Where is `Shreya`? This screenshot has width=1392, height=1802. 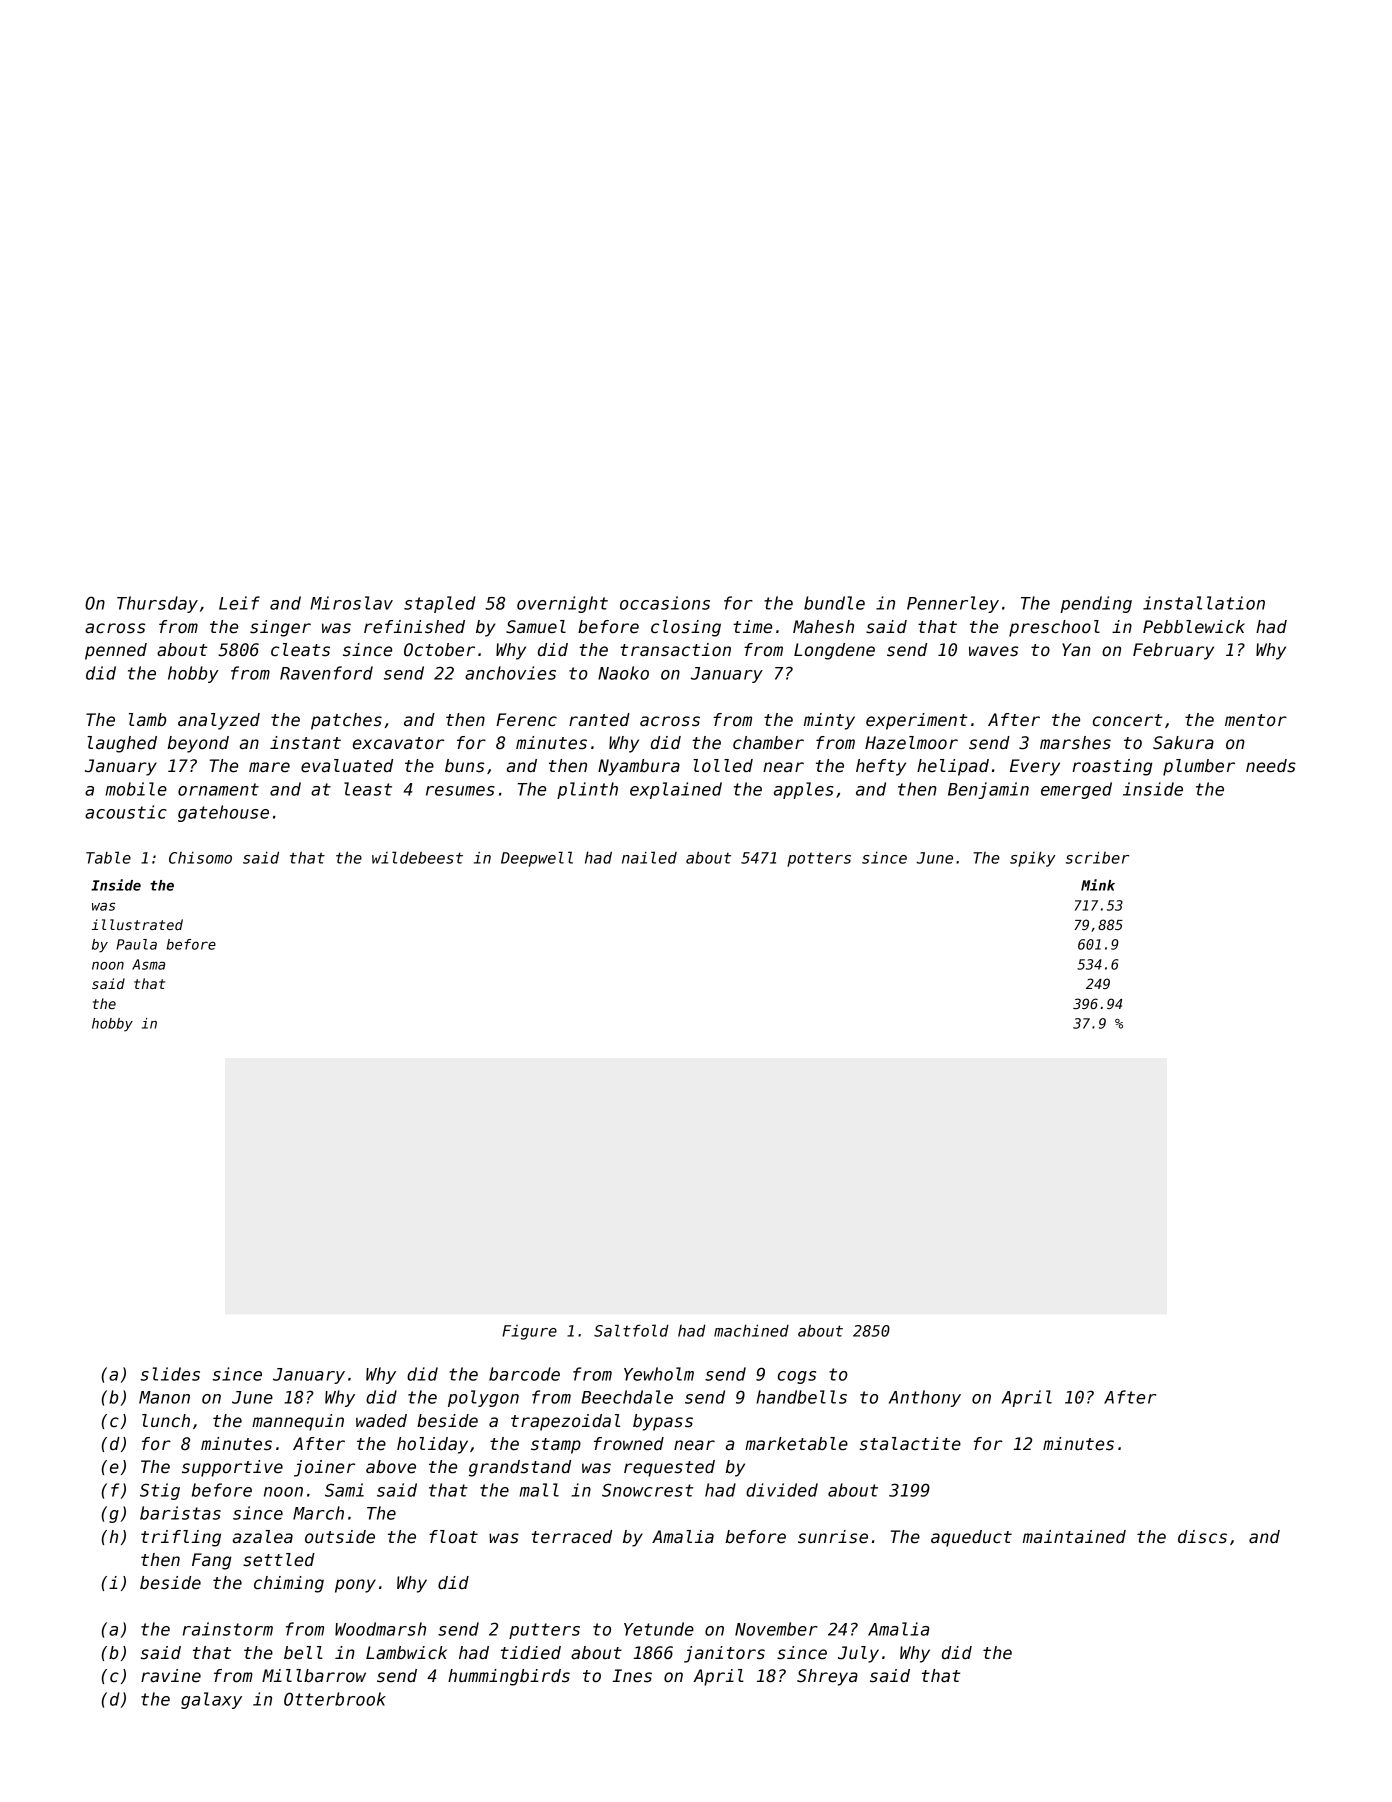
Shreya is located at coordinates (827, 1677).
